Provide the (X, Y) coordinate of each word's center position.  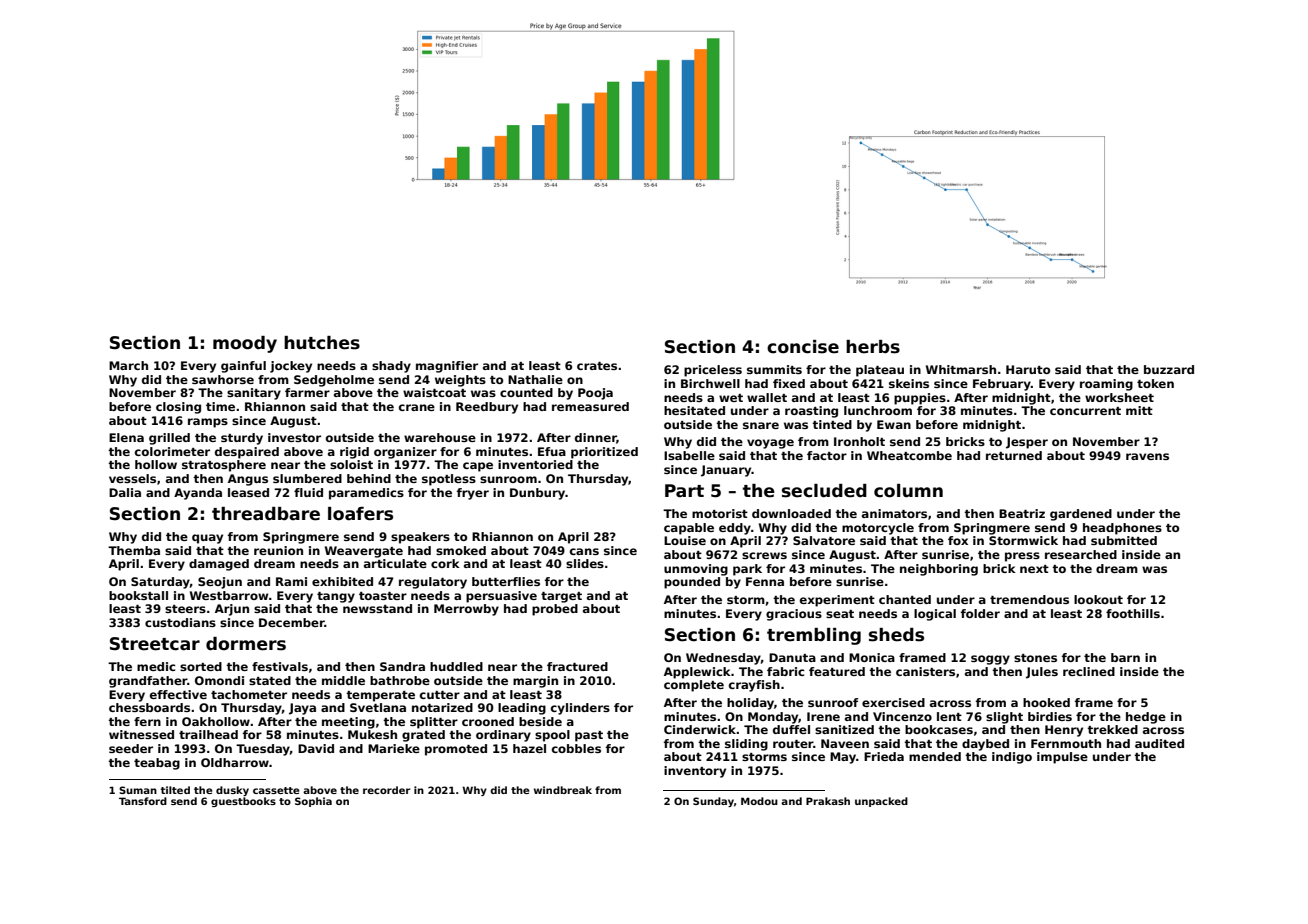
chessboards (149, 707)
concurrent (1085, 411)
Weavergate (364, 552)
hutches (322, 343)
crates (597, 366)
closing (178, 408)
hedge (1146, 718)
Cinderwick (700, 729)
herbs (873, 347)
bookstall (138, 595)
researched (1081, 554)
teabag (157, 764)
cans (584, 551)
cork (445, 563)
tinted (832, 424)
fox (958, 540)
